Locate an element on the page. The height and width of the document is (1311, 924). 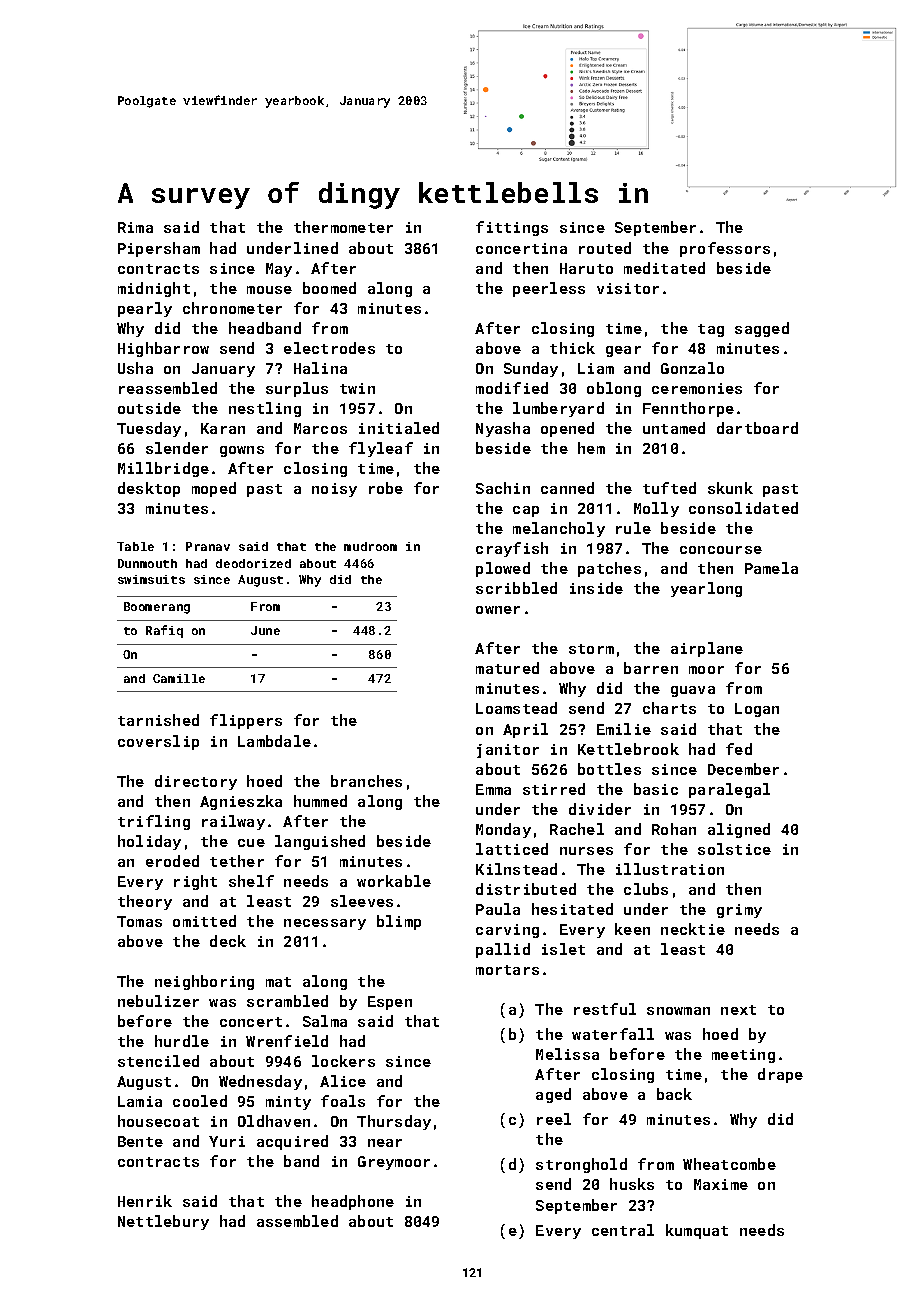
flippers is located at coordinates (246, 721).
